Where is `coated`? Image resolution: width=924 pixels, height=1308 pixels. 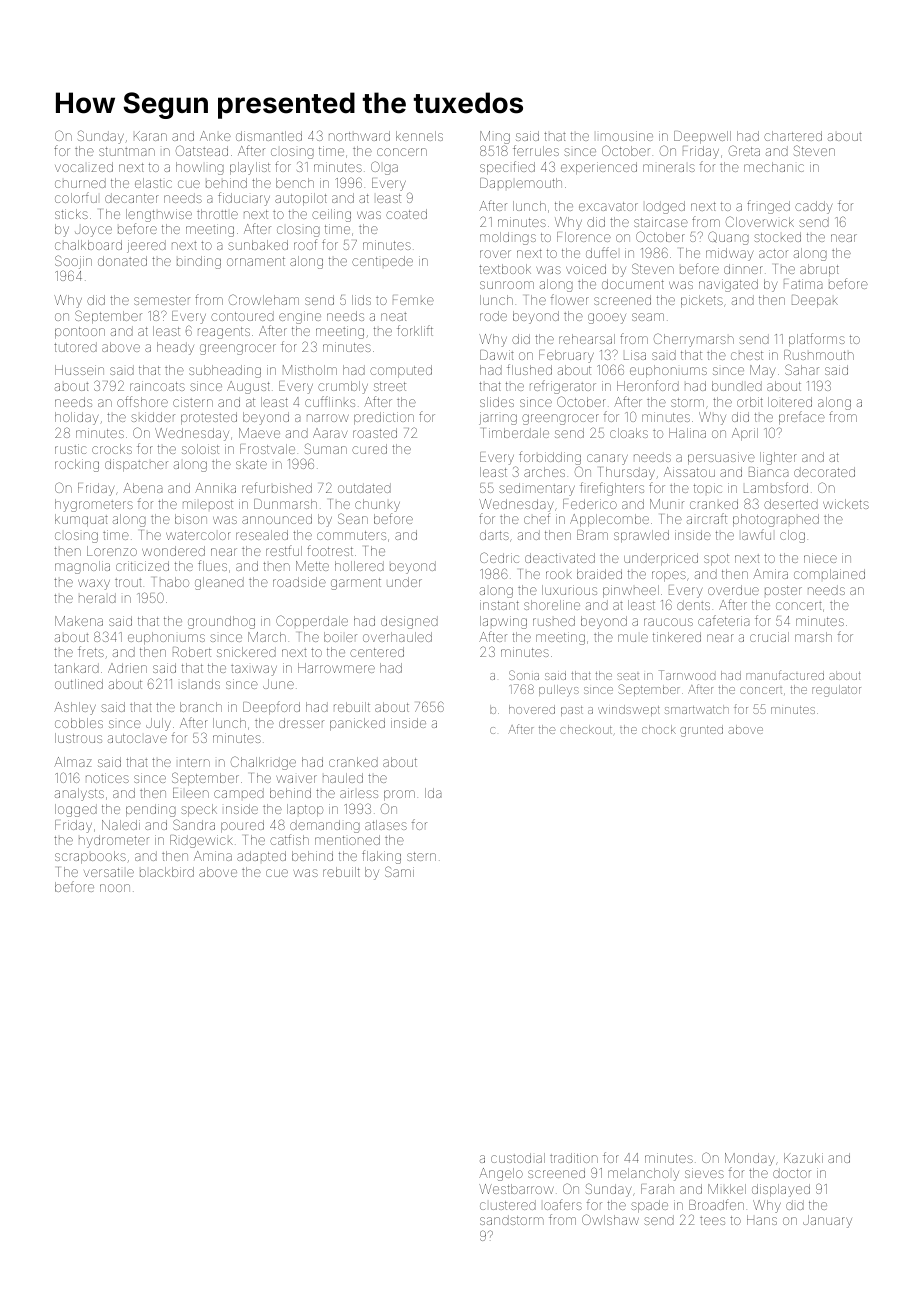
coated is located at coordinates (406, 214).
